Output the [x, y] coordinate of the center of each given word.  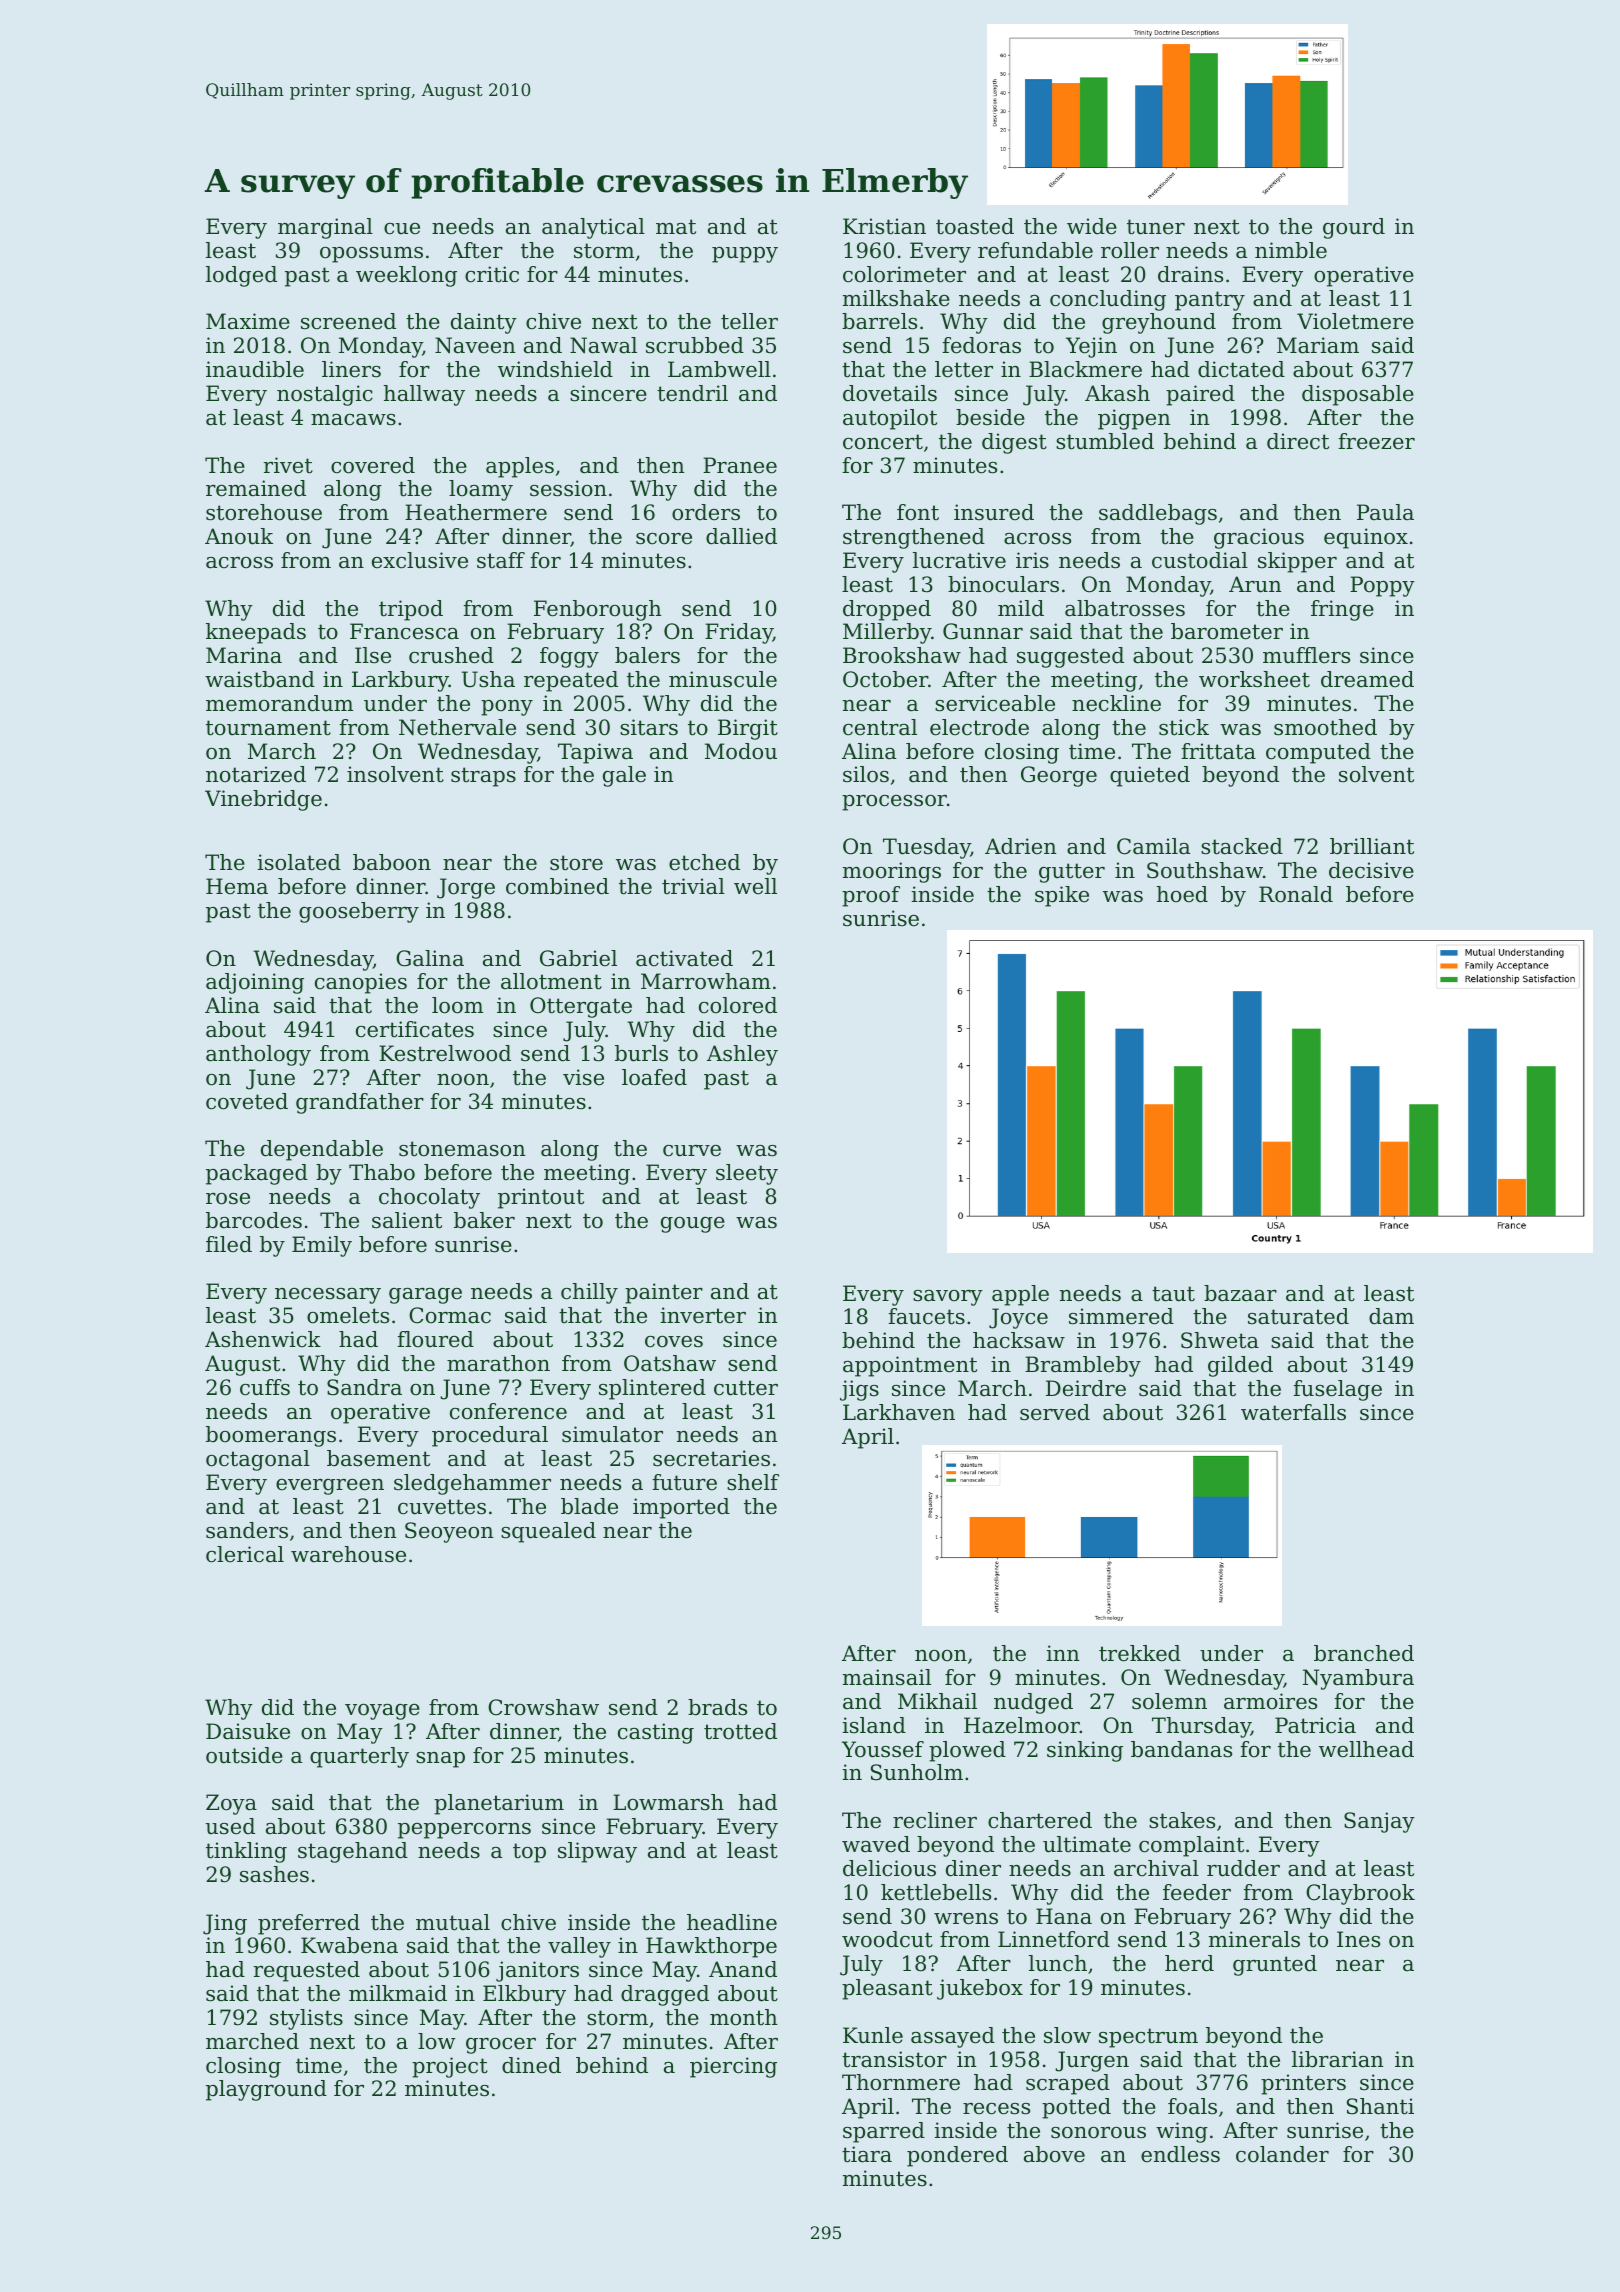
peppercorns [464, 1831]
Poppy [1382, 586]
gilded [1240, 1366]
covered [373, 465]
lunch [1058, 1963]
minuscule [723, 679]
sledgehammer [472, 1484]
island [874, 1725]
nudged [1033, 1703]
